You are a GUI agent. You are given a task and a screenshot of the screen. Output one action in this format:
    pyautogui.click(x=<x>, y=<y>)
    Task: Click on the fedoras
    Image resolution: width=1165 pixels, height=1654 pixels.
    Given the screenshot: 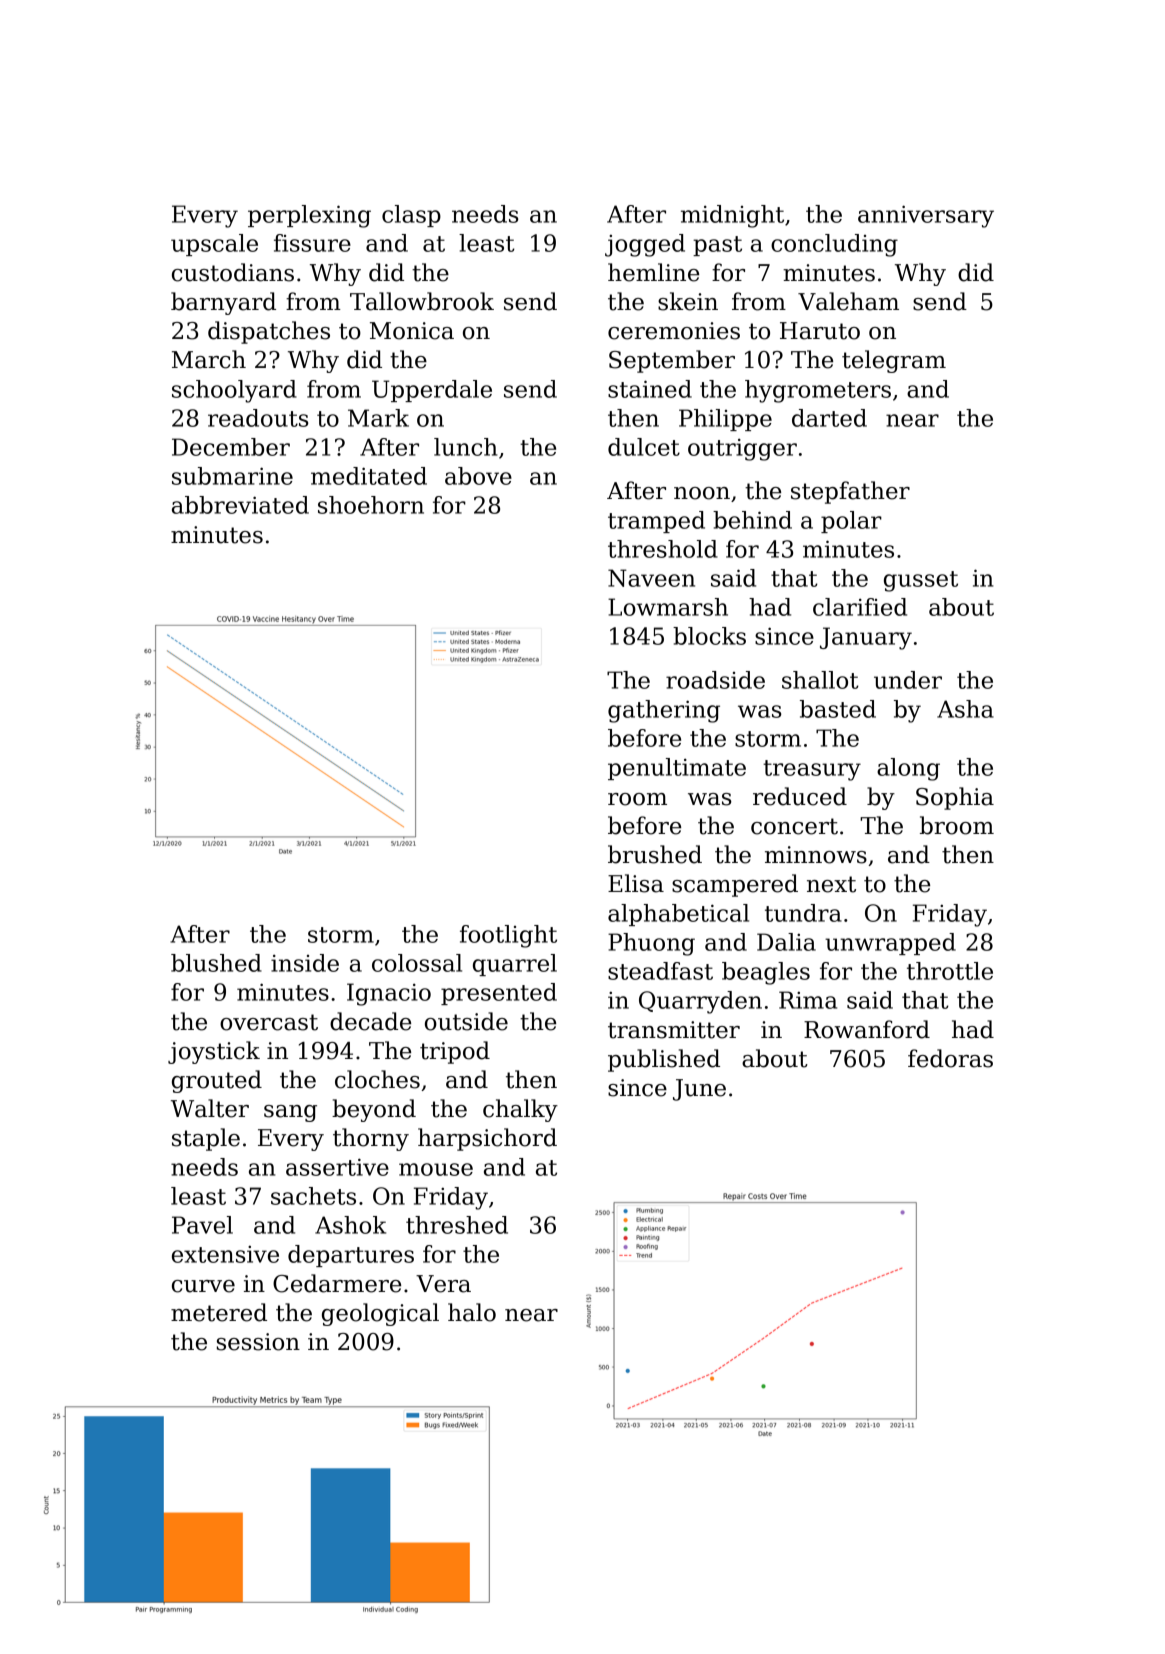 What is the action you would take?
    pyautogui.click(x=950, y=1058)
